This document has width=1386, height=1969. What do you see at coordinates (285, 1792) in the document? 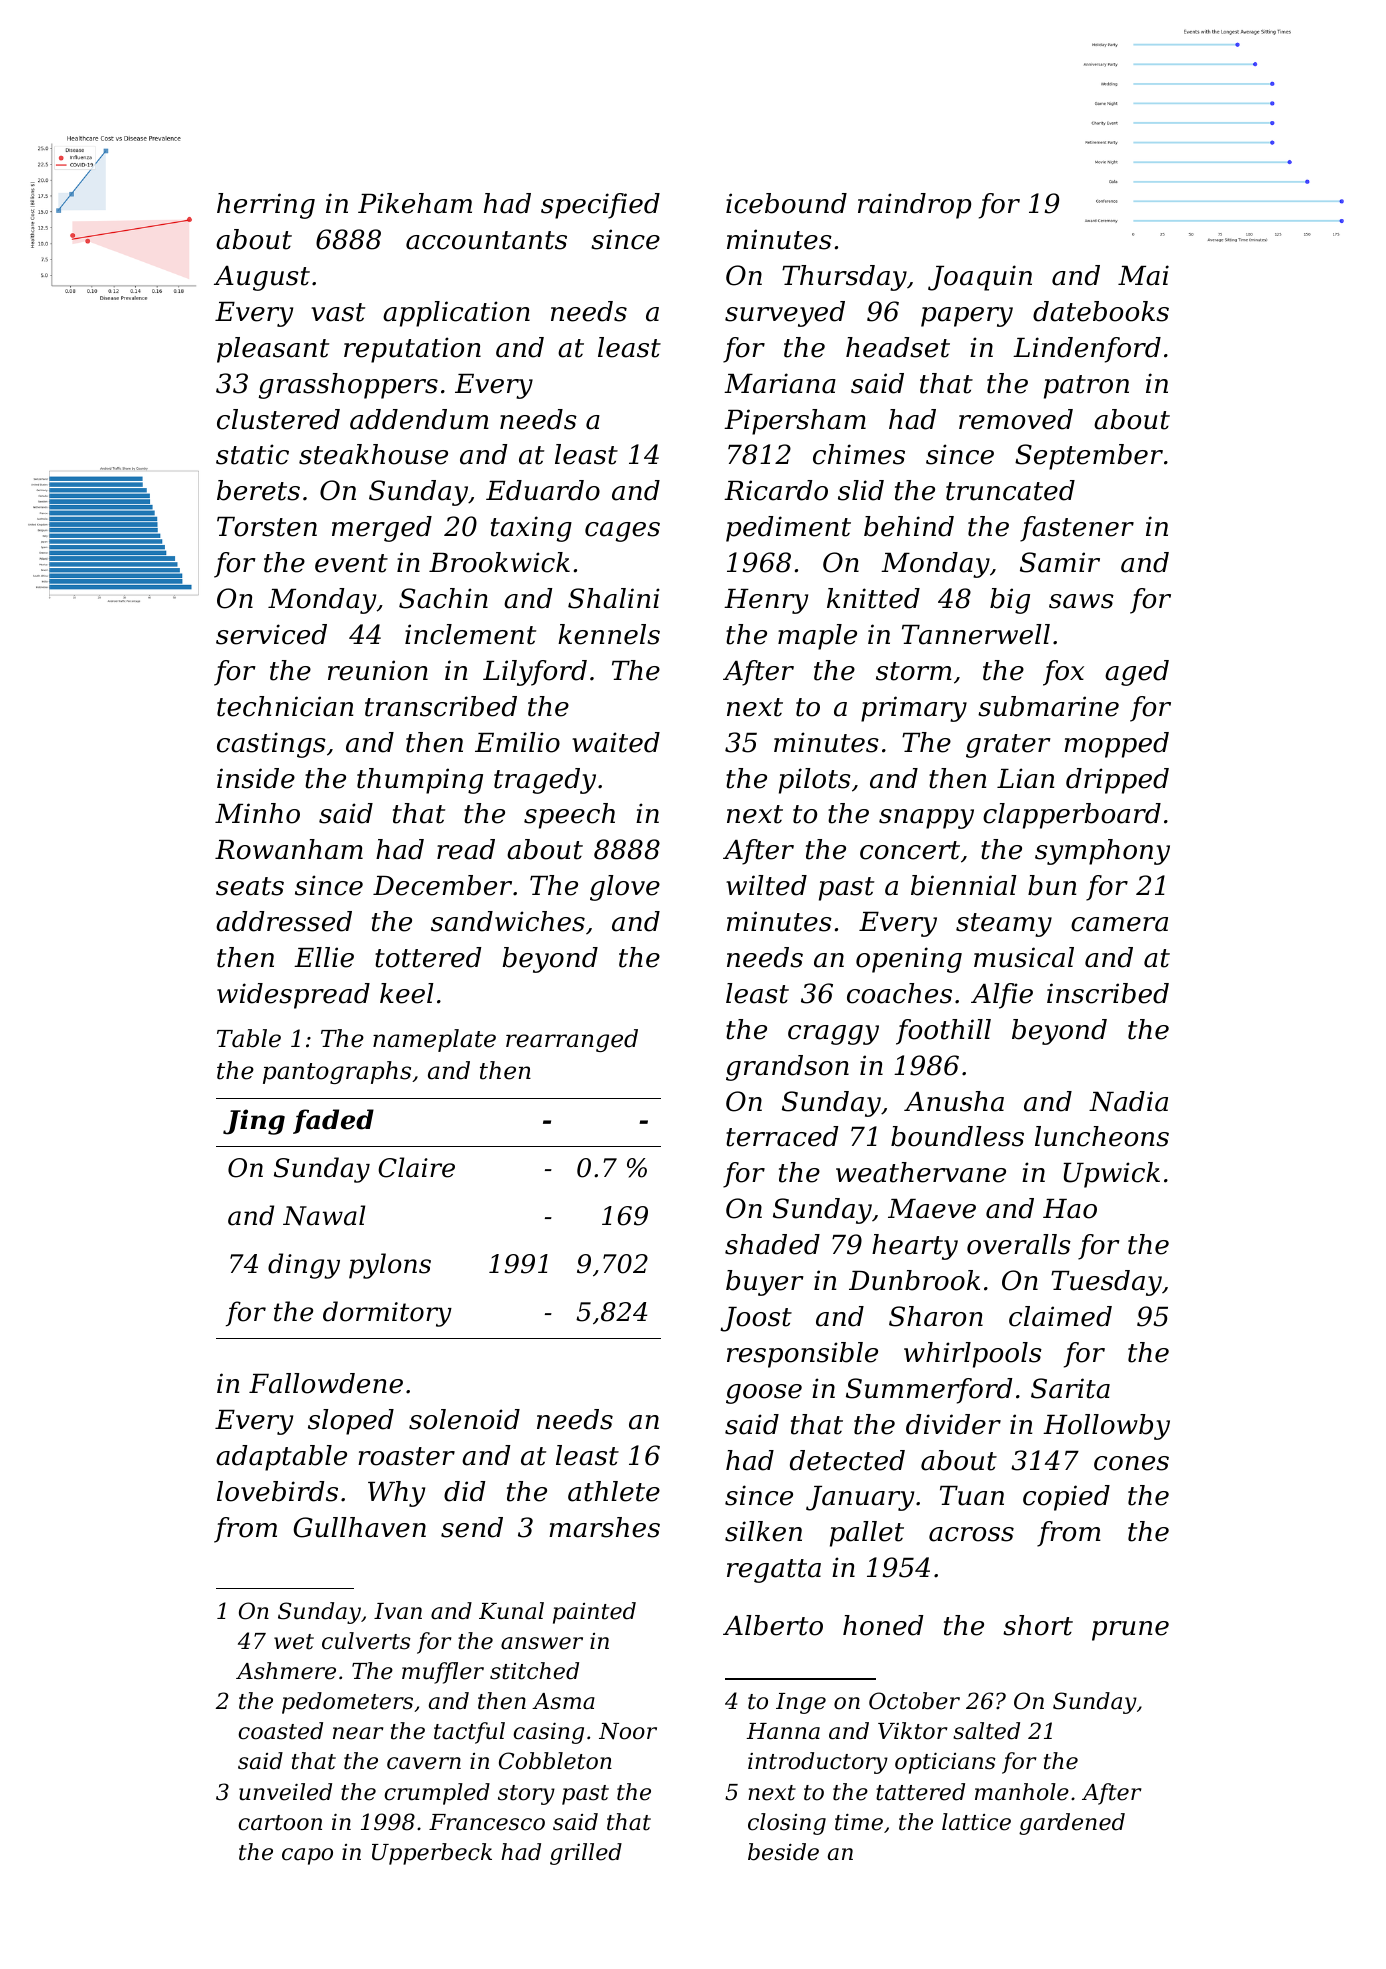
I see `unveiled` at bounding box center [285, 1792].
